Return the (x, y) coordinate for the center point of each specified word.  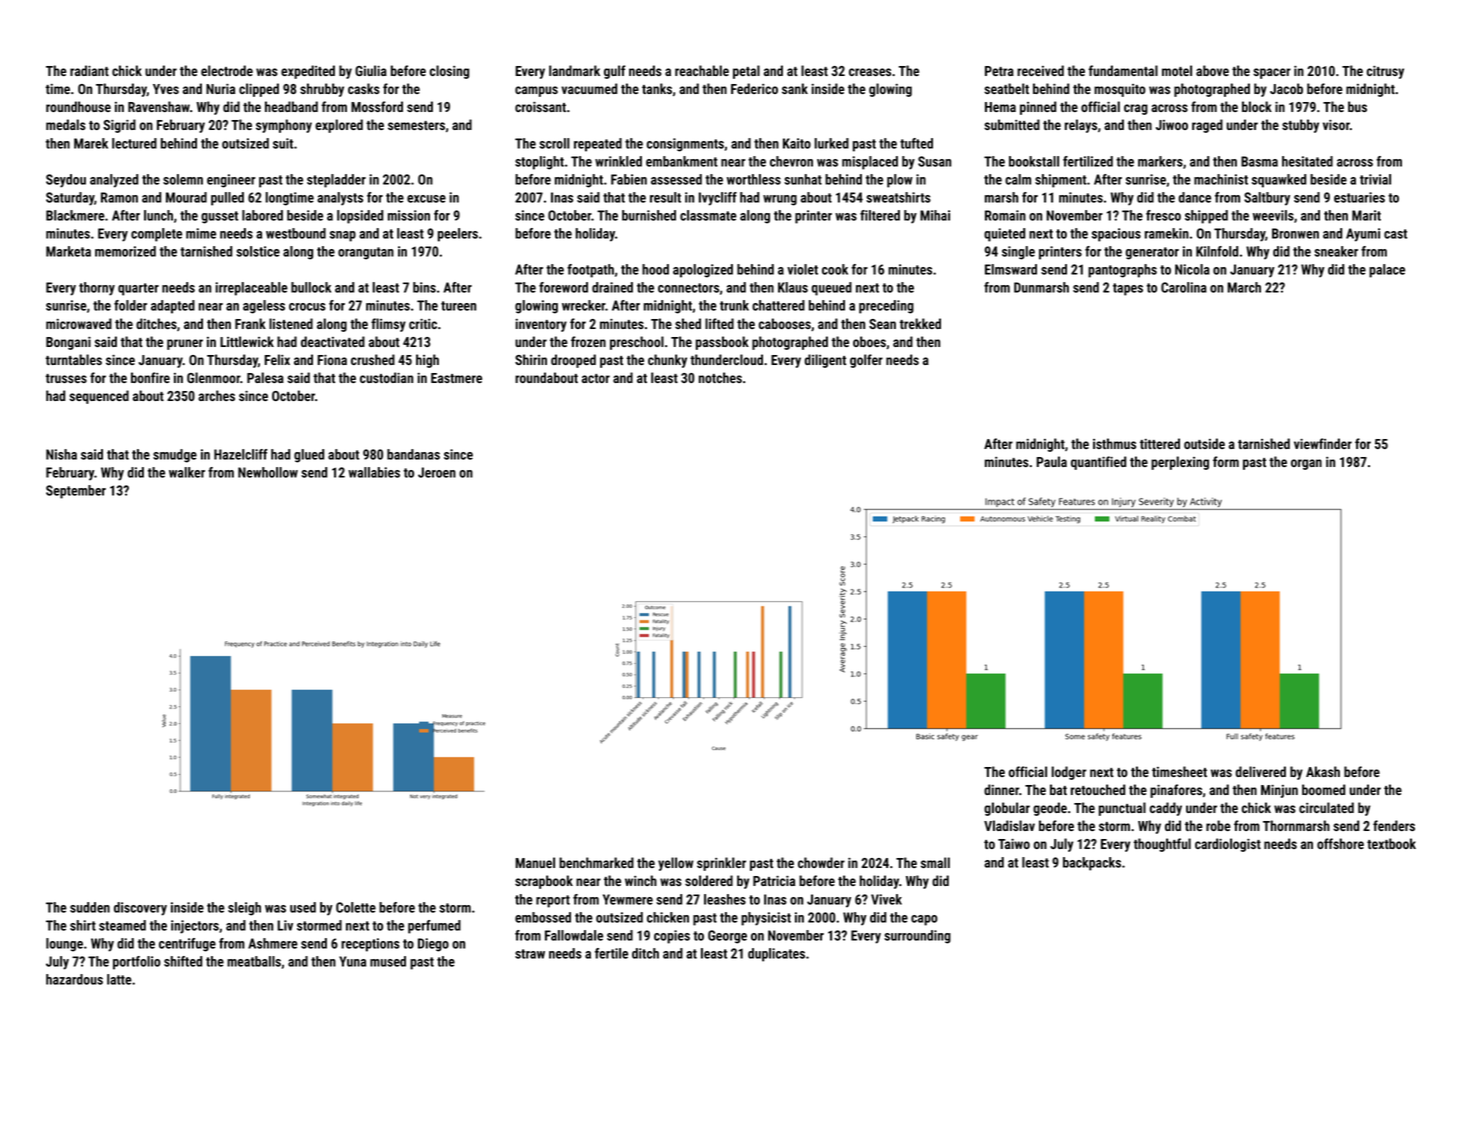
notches (720, 377)
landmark (574, 70)
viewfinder (1323, 443)
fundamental (1123, 70)
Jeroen (437, 472)
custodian (386, 377)
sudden (90, 907)
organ (1306, 464)
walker (187, 472)
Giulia (371, 70)
